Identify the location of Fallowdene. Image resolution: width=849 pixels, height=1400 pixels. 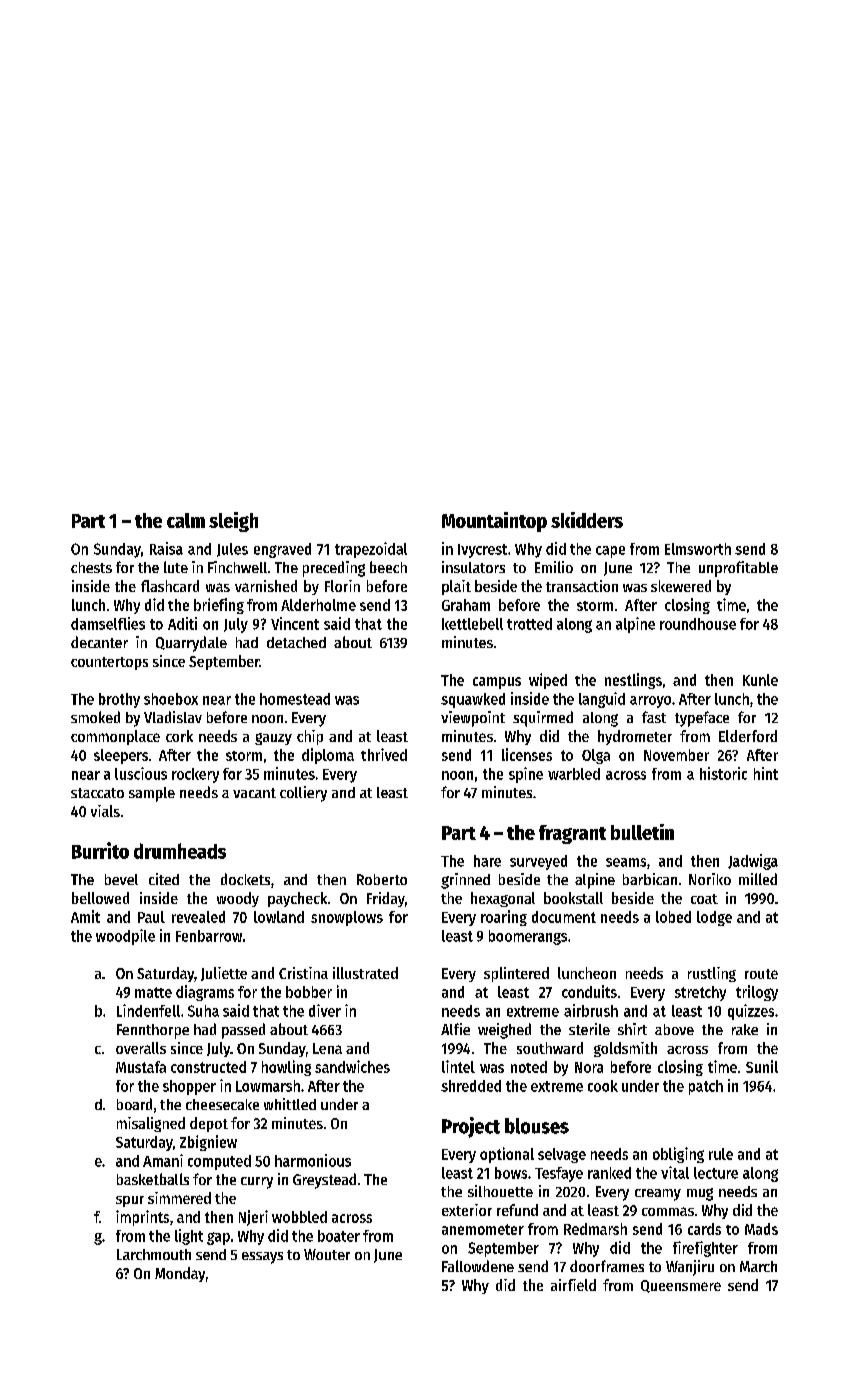
(478, 1266).
